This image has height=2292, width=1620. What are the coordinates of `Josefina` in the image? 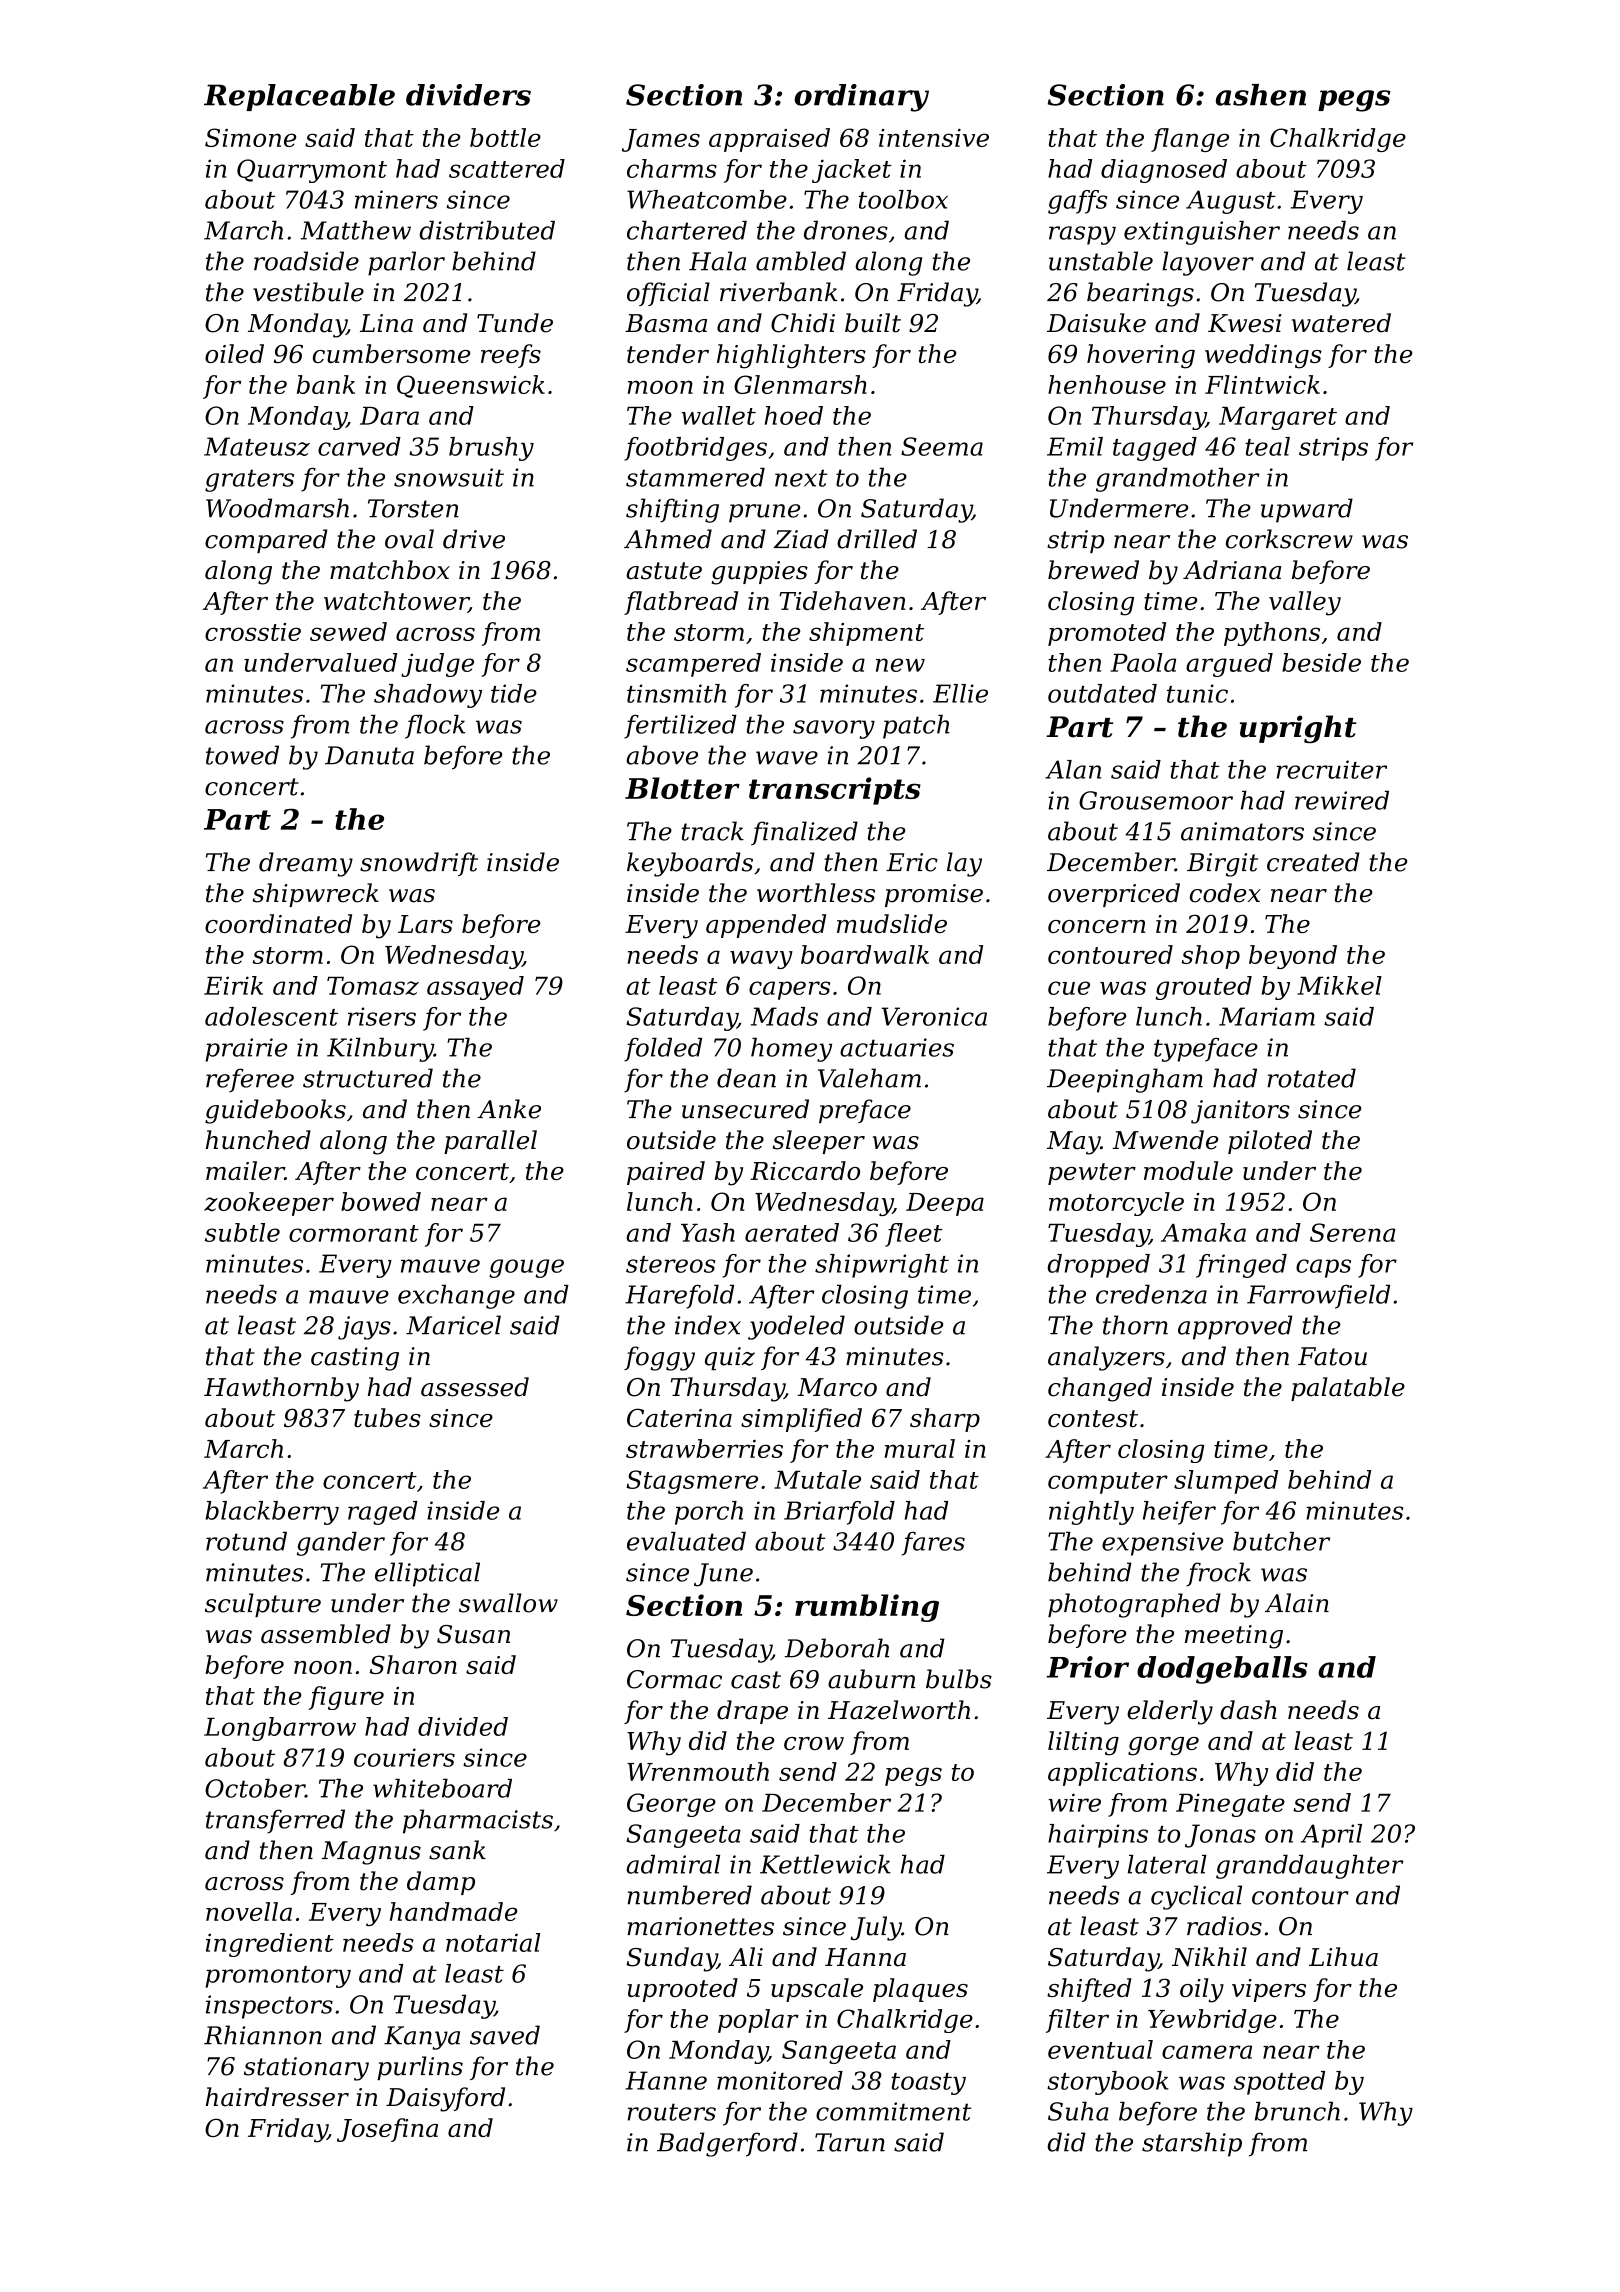 It's located at (387, 2130).
